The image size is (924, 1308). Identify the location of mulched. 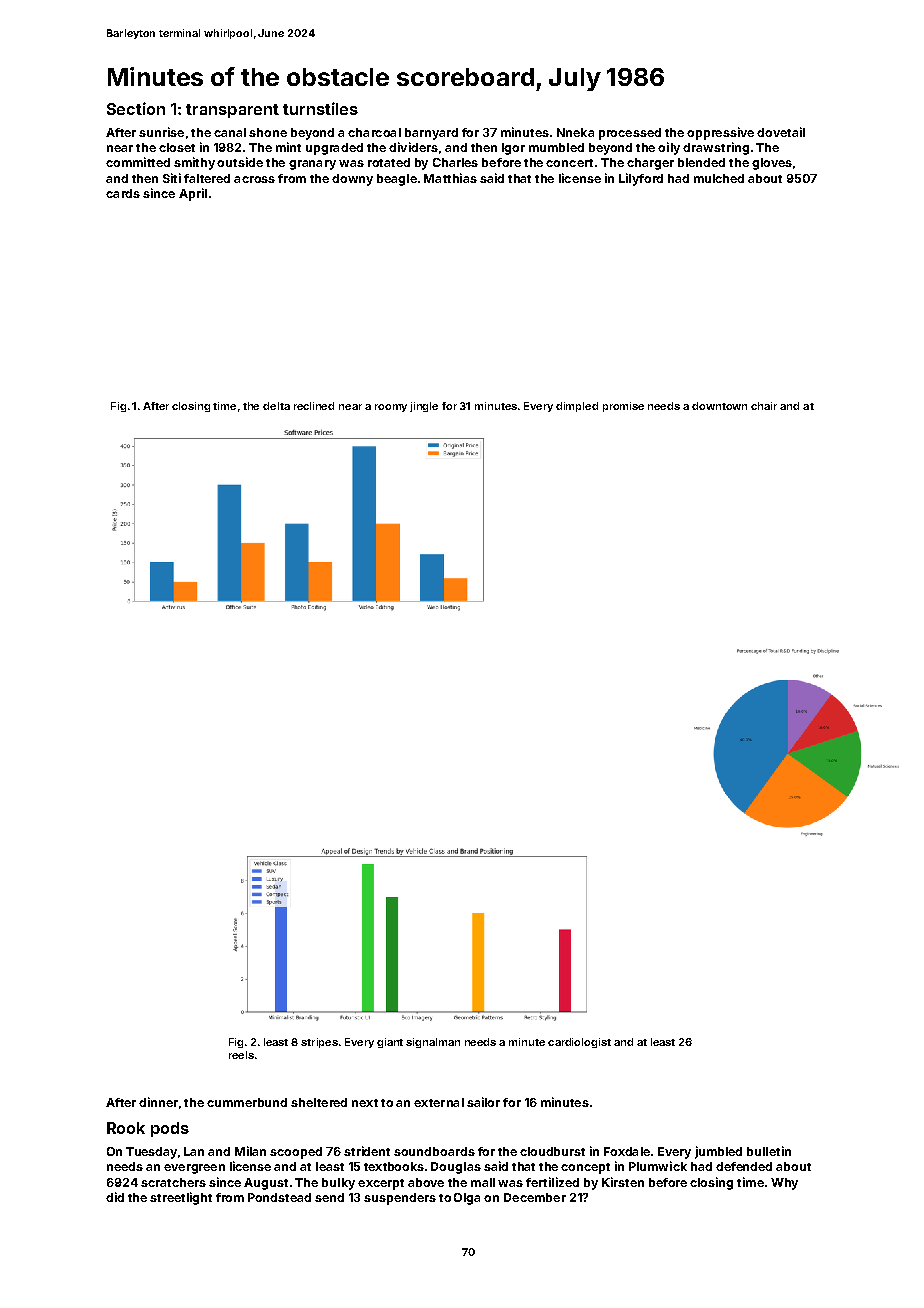
(719, 178).
